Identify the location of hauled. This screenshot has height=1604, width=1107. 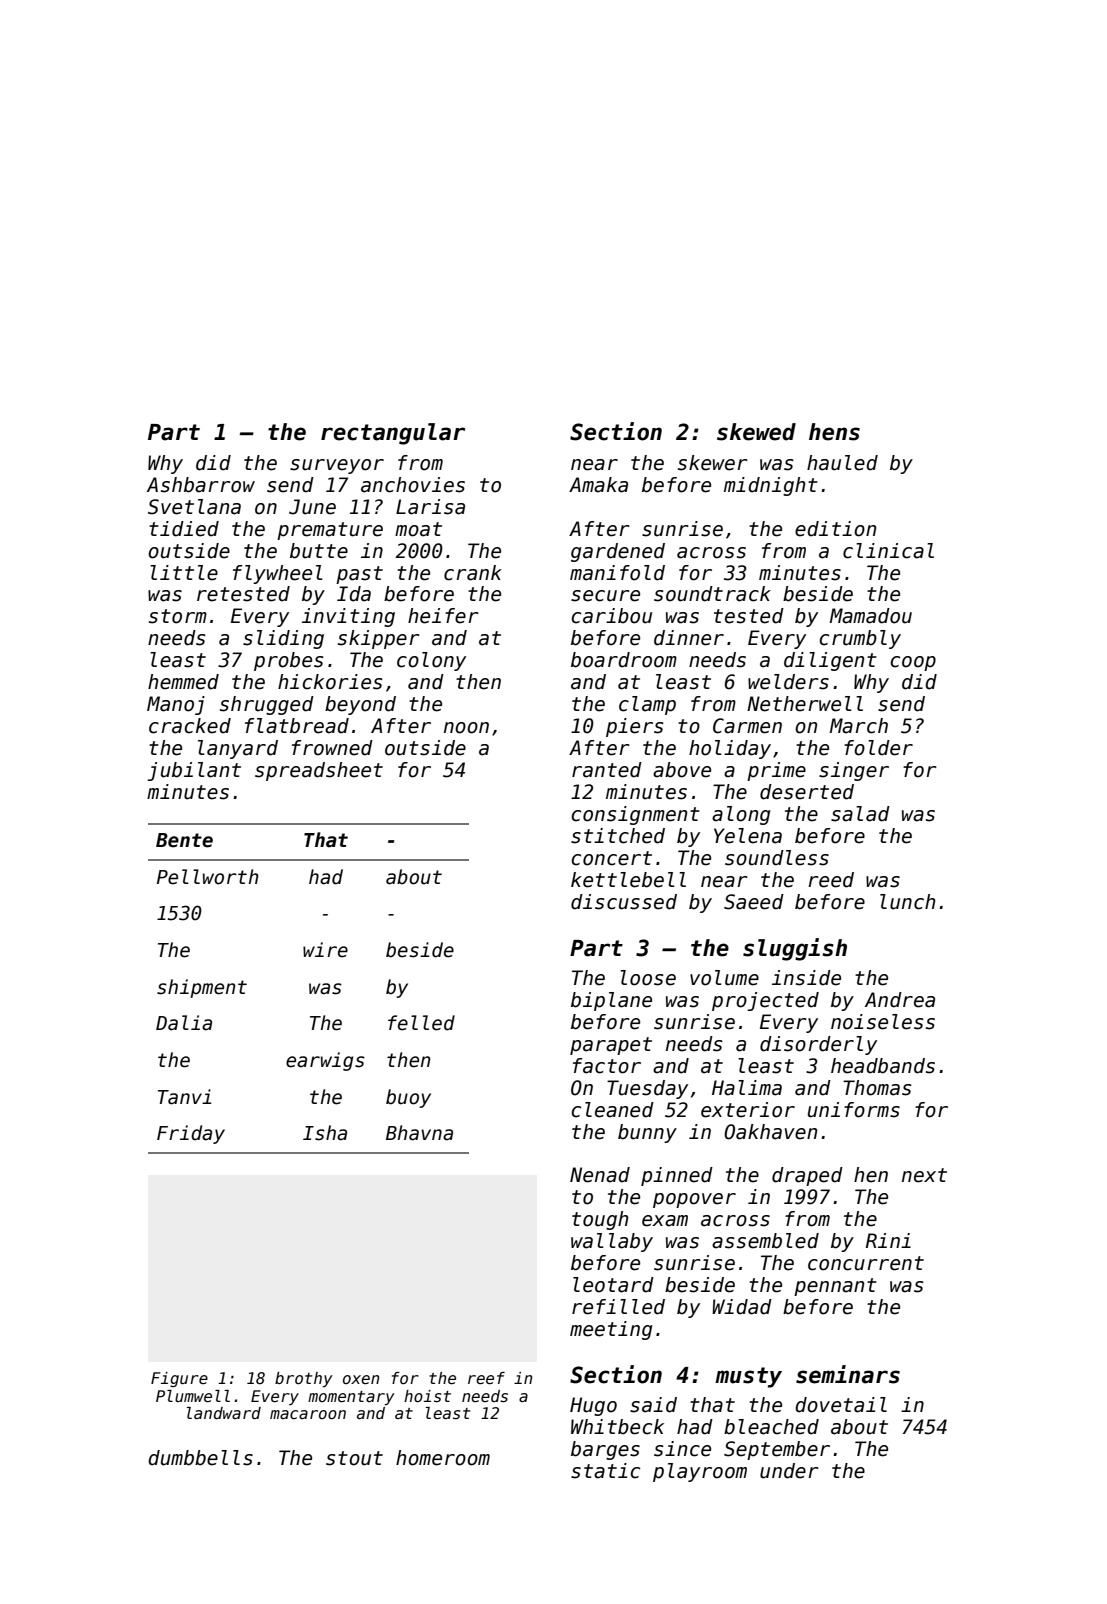
(842, 463).
